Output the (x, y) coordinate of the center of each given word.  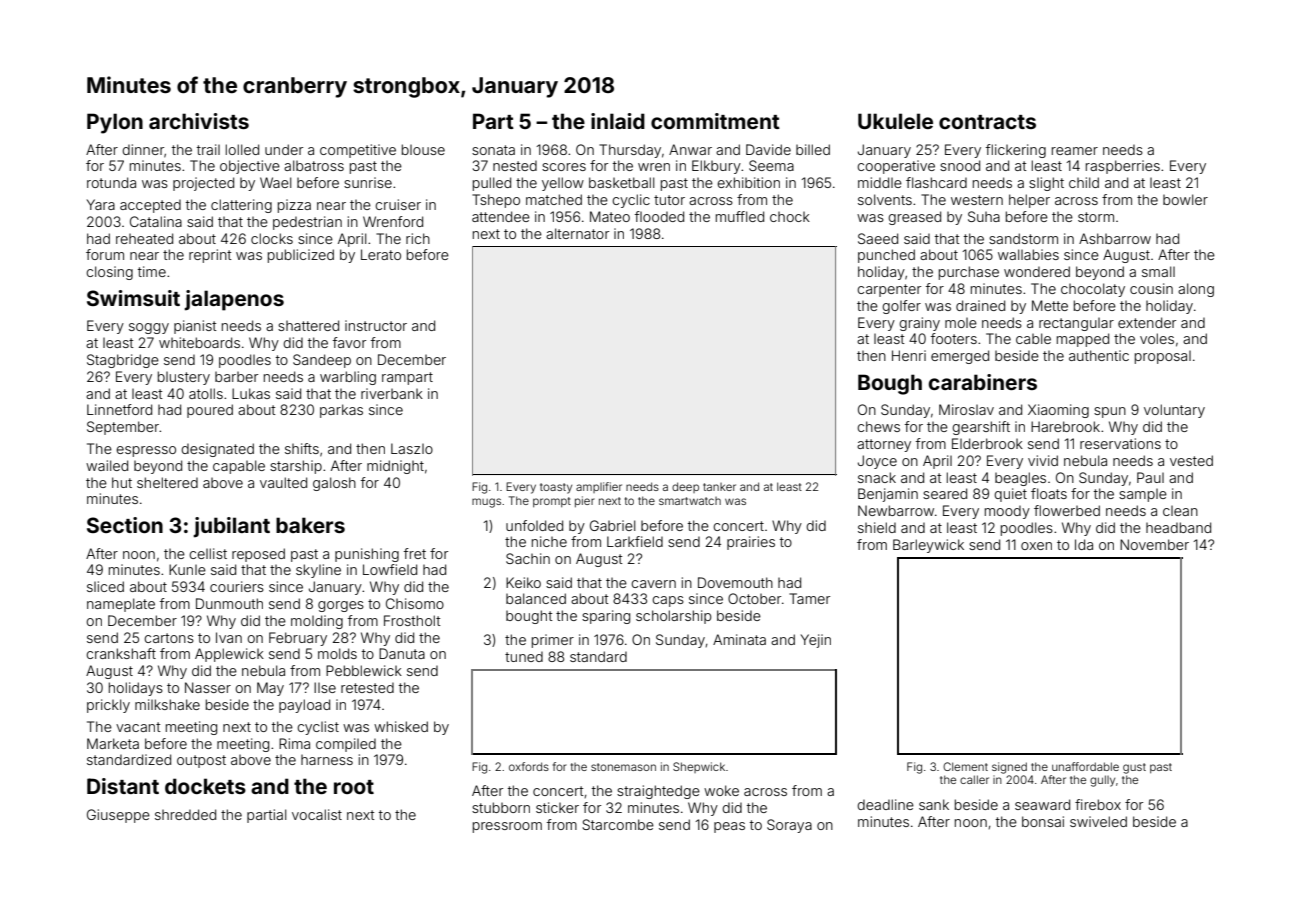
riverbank (392, 393)
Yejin (816, 641)
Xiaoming (1058, 411)
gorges (341, 606)
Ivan (229, 637)
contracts (987, 122)
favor (349, 342)
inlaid (618, 121)
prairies (751, 543)
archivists (199, 121)
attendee (501, 216)
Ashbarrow (1115, 238)
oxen (1036, 546)
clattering (241, 206)
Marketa (113, 743)
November (1154, 544)
